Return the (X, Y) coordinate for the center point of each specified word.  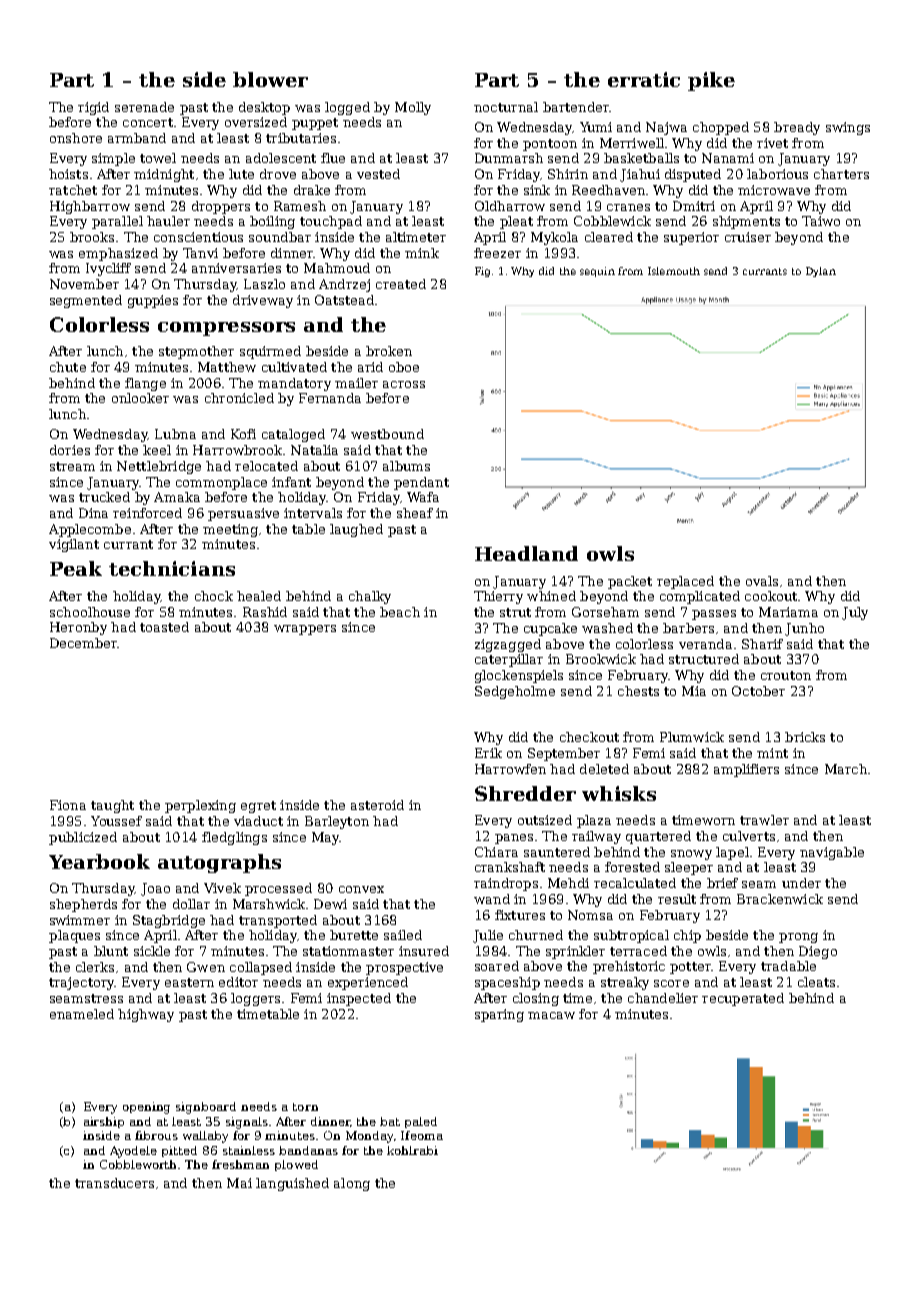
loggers (255, 999)
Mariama (788, 612)
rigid (93, 108)
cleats (816, 982)
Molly (413, 108)
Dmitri (694, 206)
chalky (370, 597)
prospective (404, 968)
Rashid (265, 612)
